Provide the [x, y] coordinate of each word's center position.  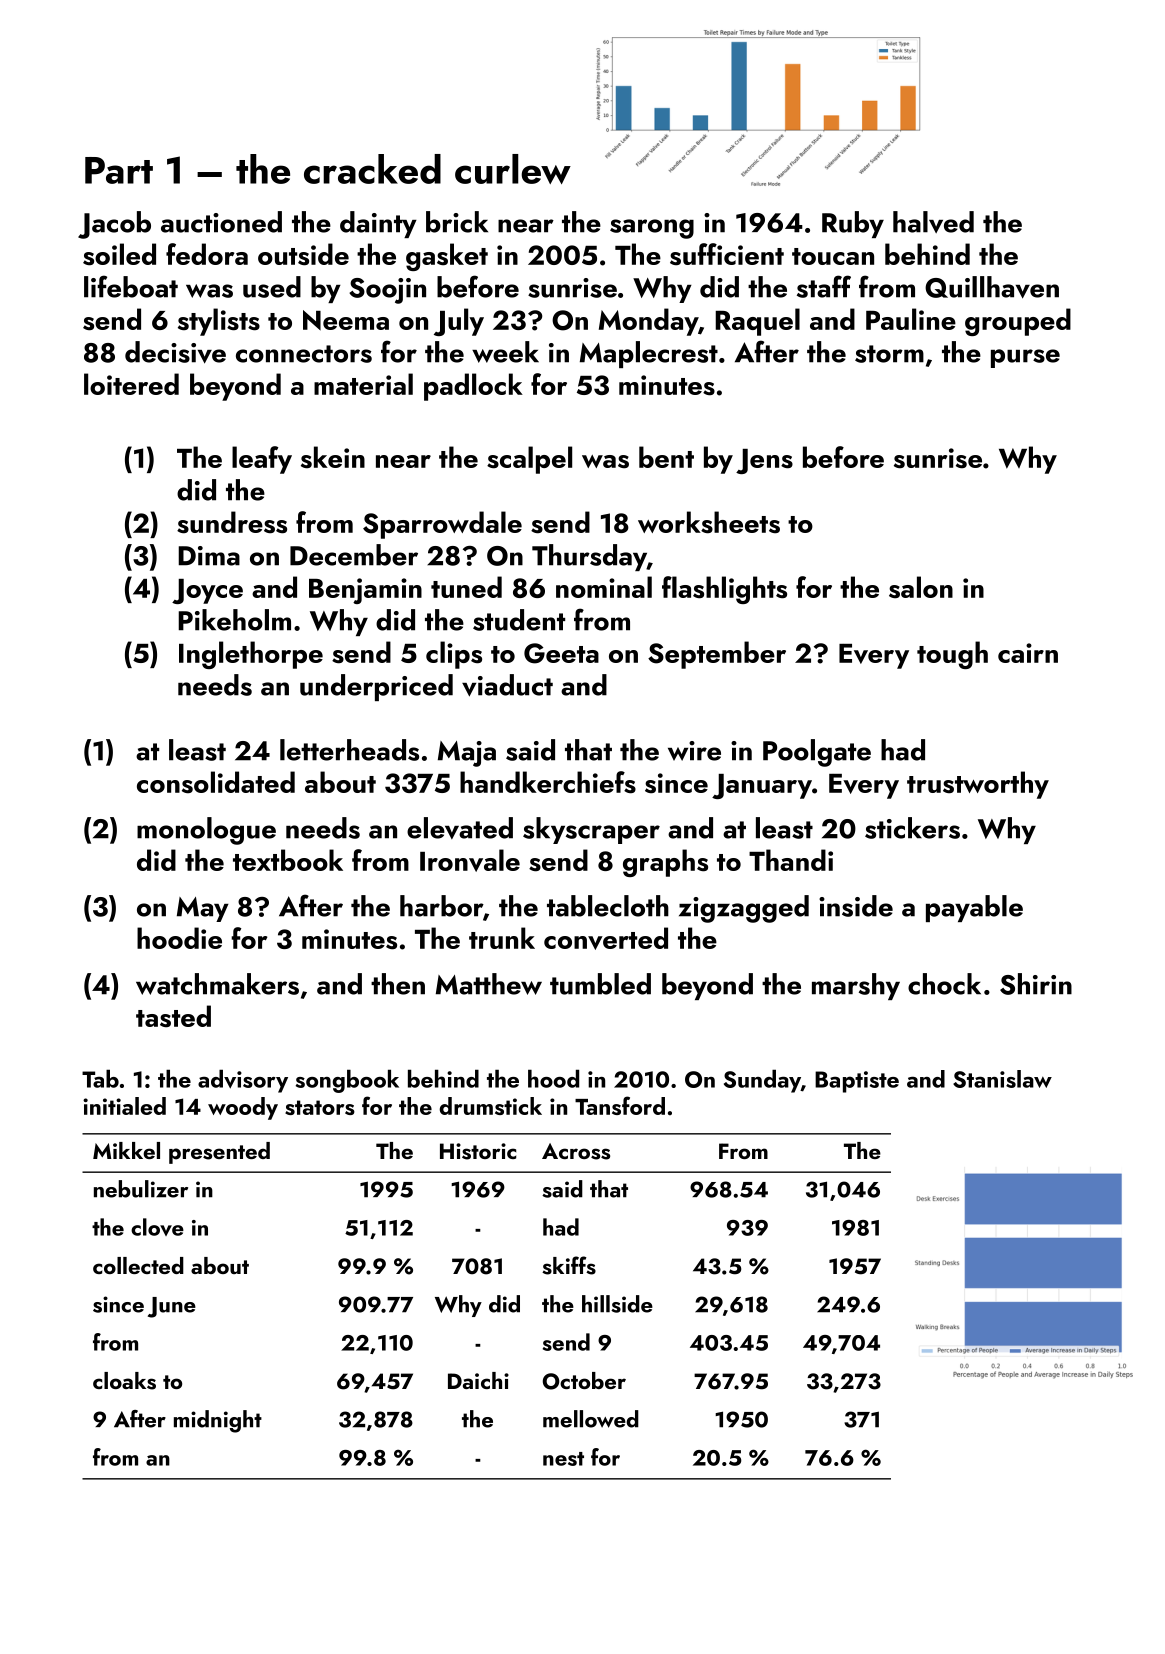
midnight [218, 1421]
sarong [652, 229]
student [519, 620]
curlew [513, 169]
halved [933, 222]
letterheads [349, 750]
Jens [764, 461]
